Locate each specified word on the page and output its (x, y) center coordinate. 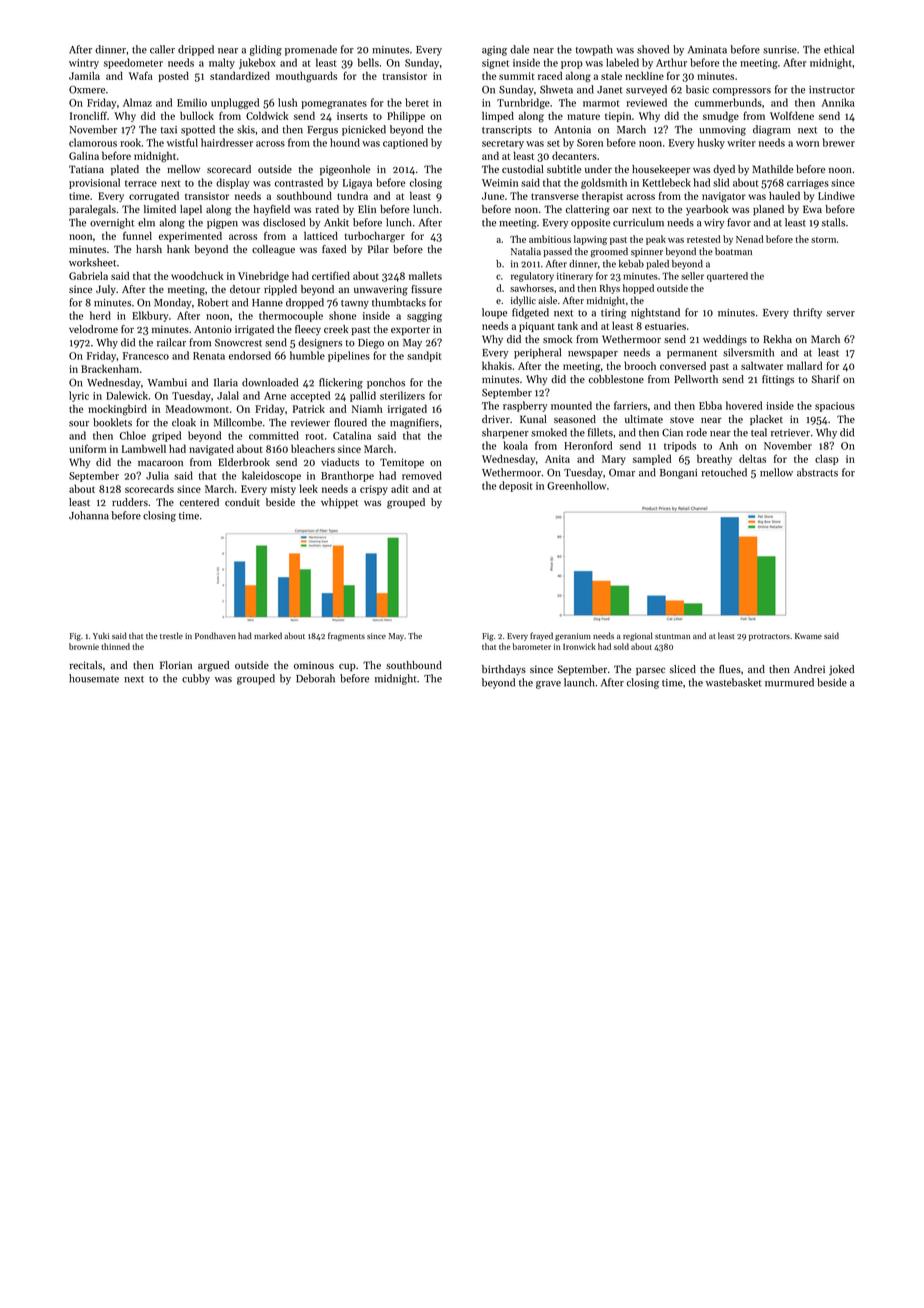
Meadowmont (197, 409)
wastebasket (734, 682)
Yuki (101, 635)
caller (162, 49)
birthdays (504, 670)
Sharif (826, 379)
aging (494, 51)
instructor (832, 90)
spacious (835, 407)
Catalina (352, 435)
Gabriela (88, 275)
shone (342, 315)
